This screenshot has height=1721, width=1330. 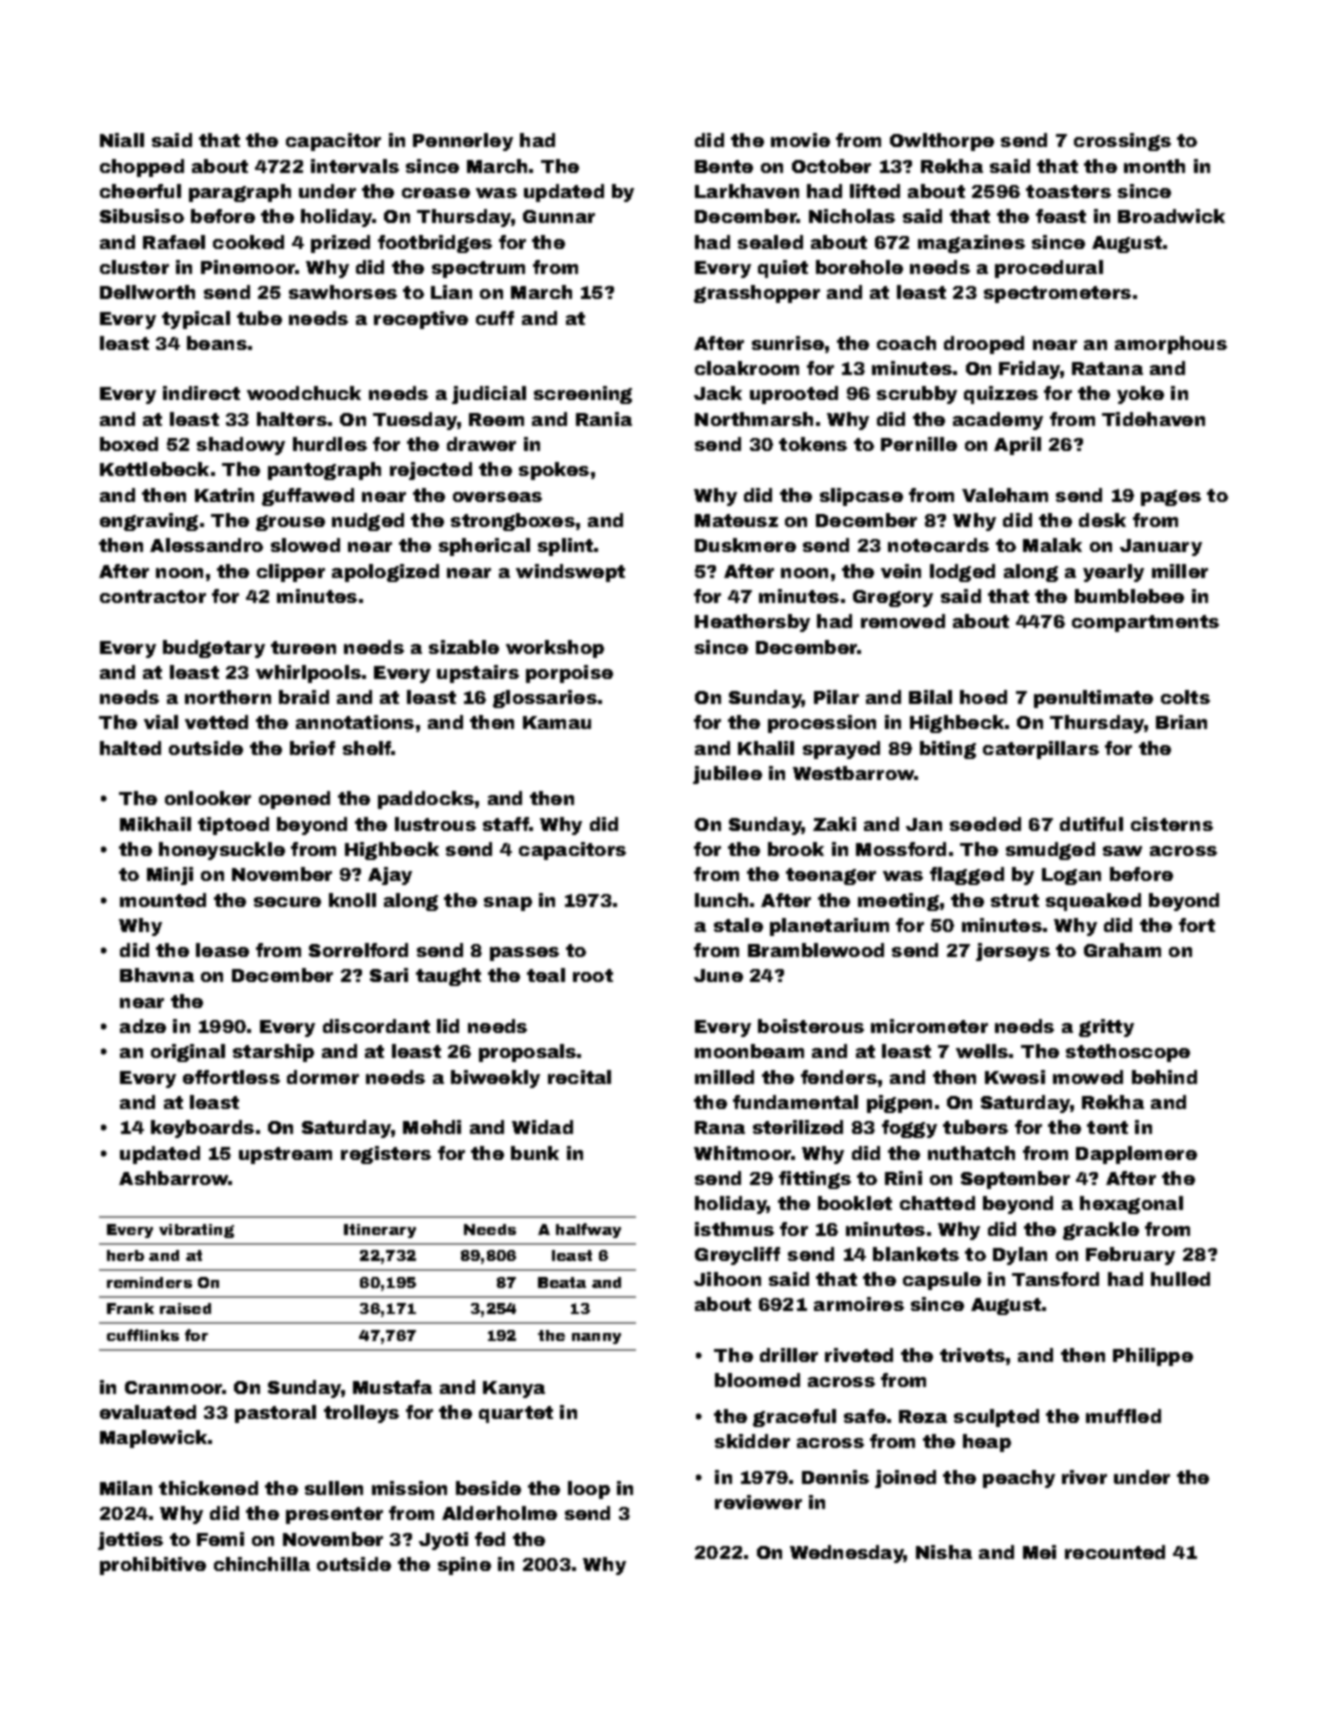 I want to click on woodchuck, so click(x=304, y=393).
